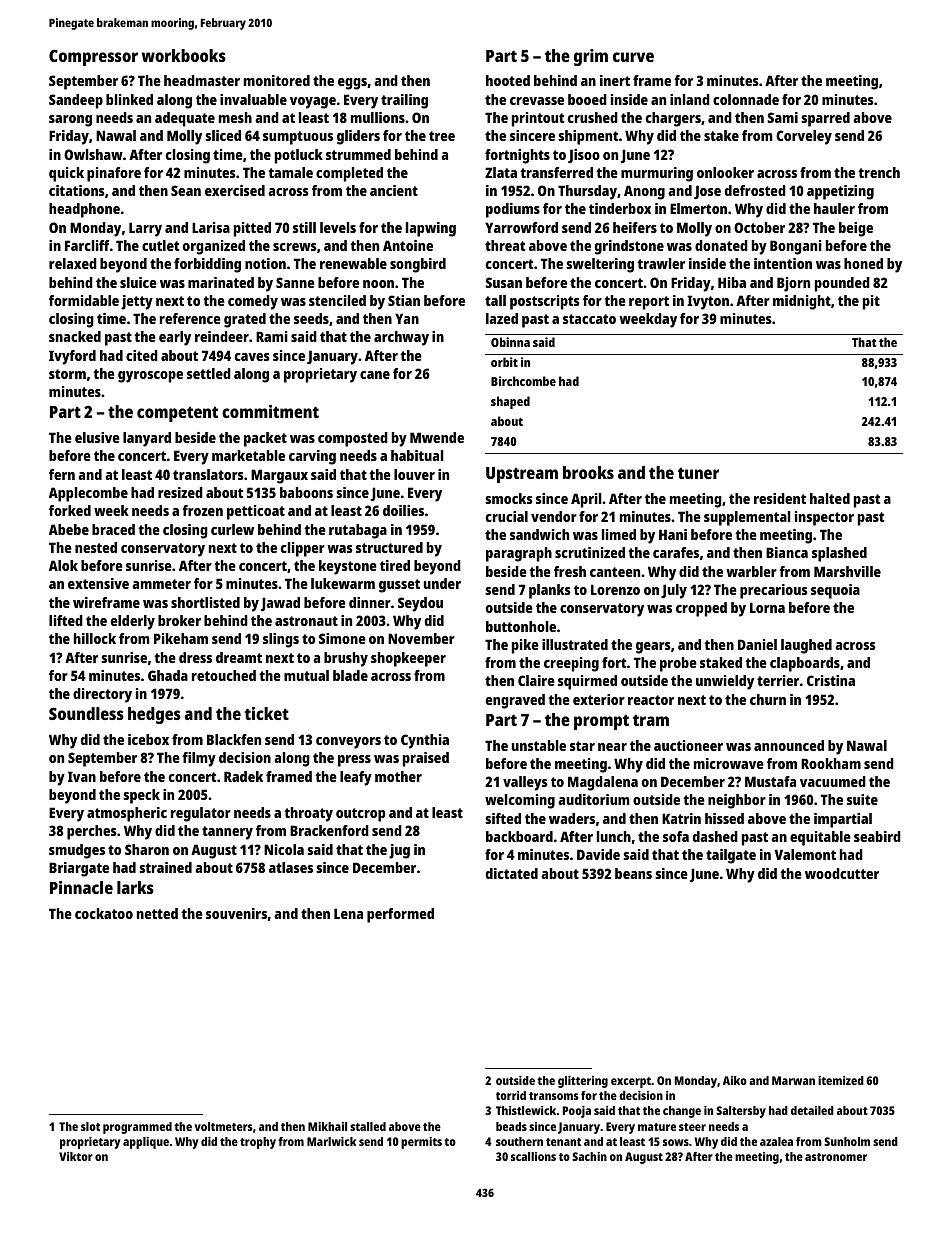 The image size is (952, 1233). What do you see at coordinates (90, 1126) in the screenshot?
I see `slot` at bounding box center [90, 1126].
